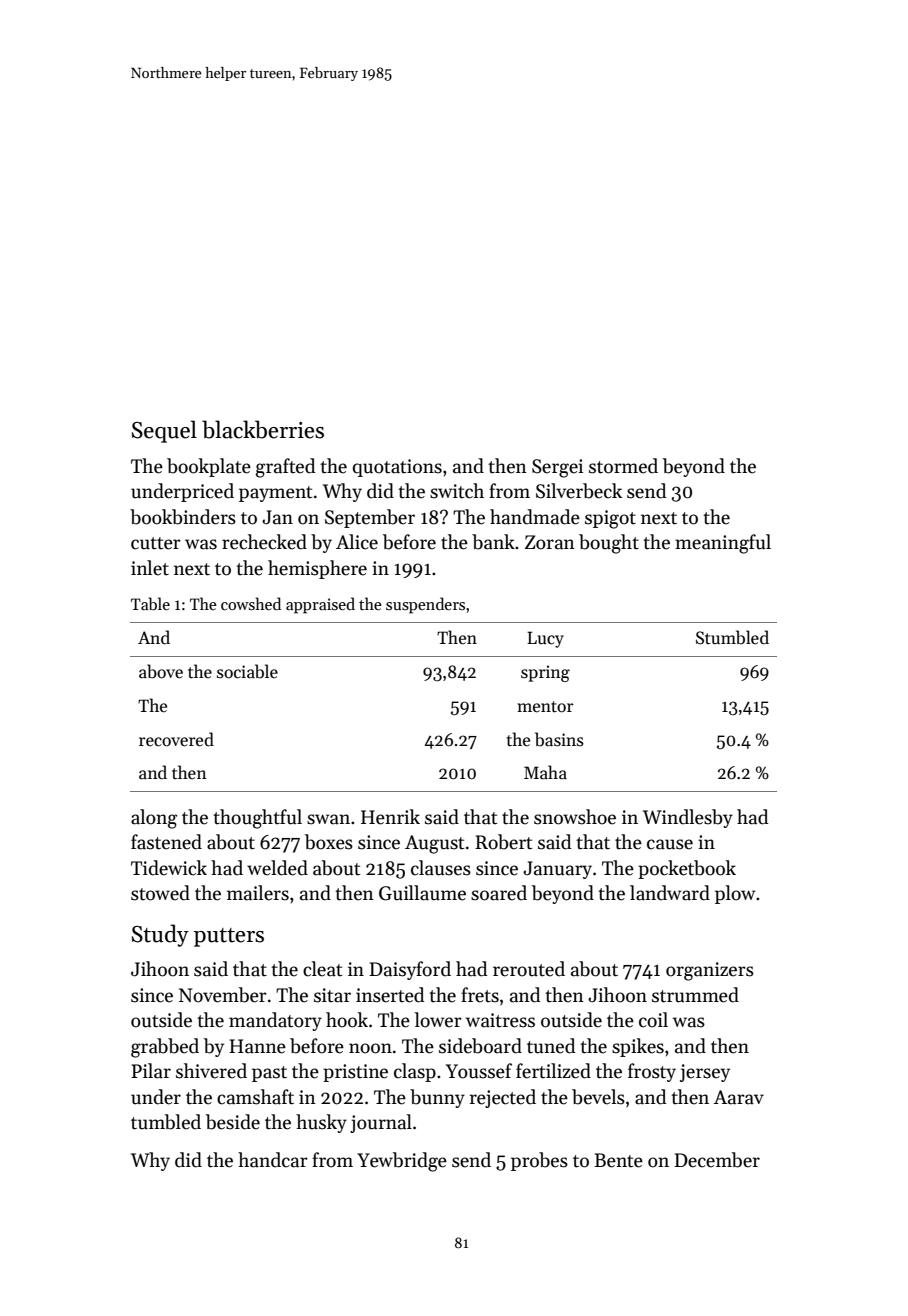 This document has width=908, height=1316. I want to click on suspenders, so click(425, 605).
